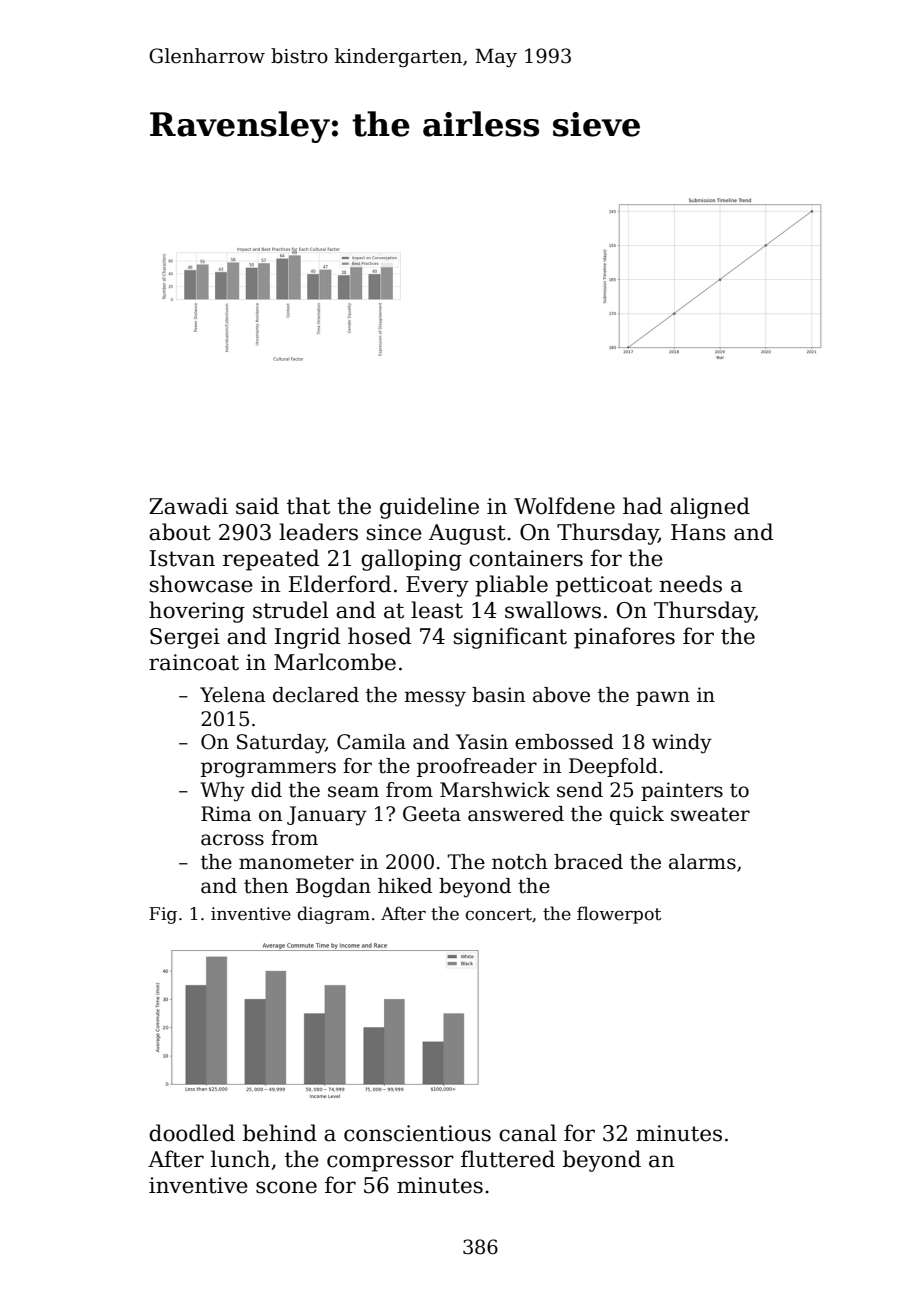 This document has height=1311, width=924. I want to click on Istvan, so click(182, 558).
